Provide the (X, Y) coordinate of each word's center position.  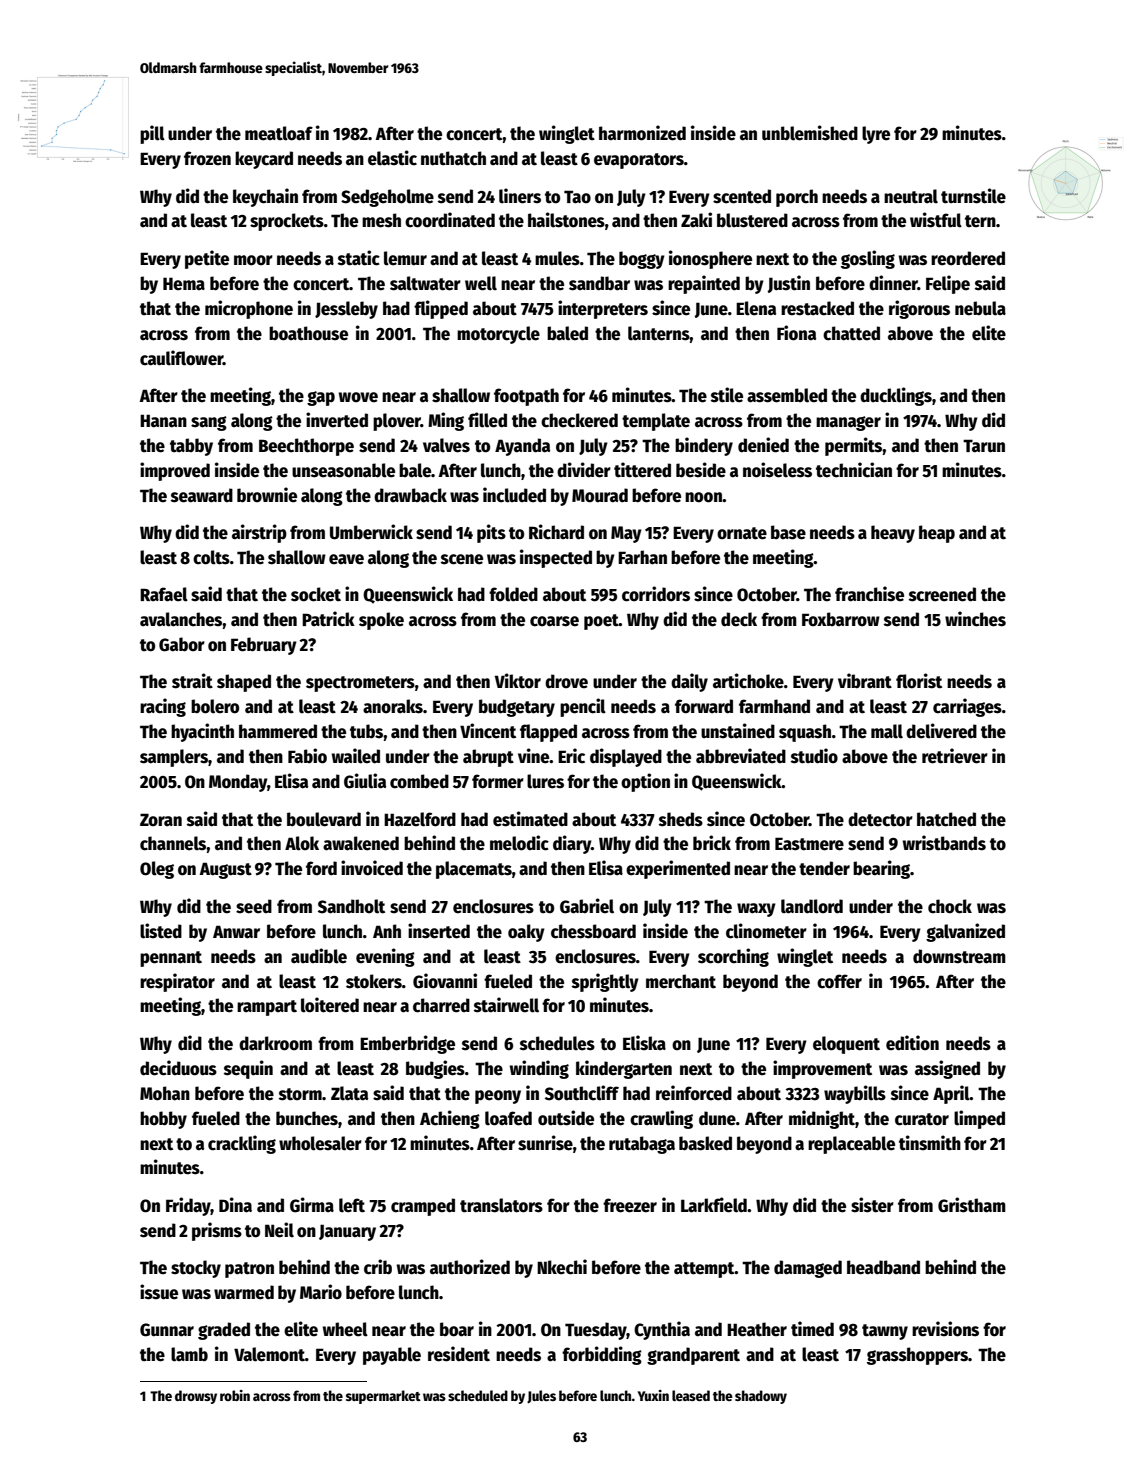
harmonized (642, 133)
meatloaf (279, 133)
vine (534, 756)
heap (937, 534)
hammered (278, 731)
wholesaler (320, 1143)
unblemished (810, 133)
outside (566, 1118)
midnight (822, 1119)
